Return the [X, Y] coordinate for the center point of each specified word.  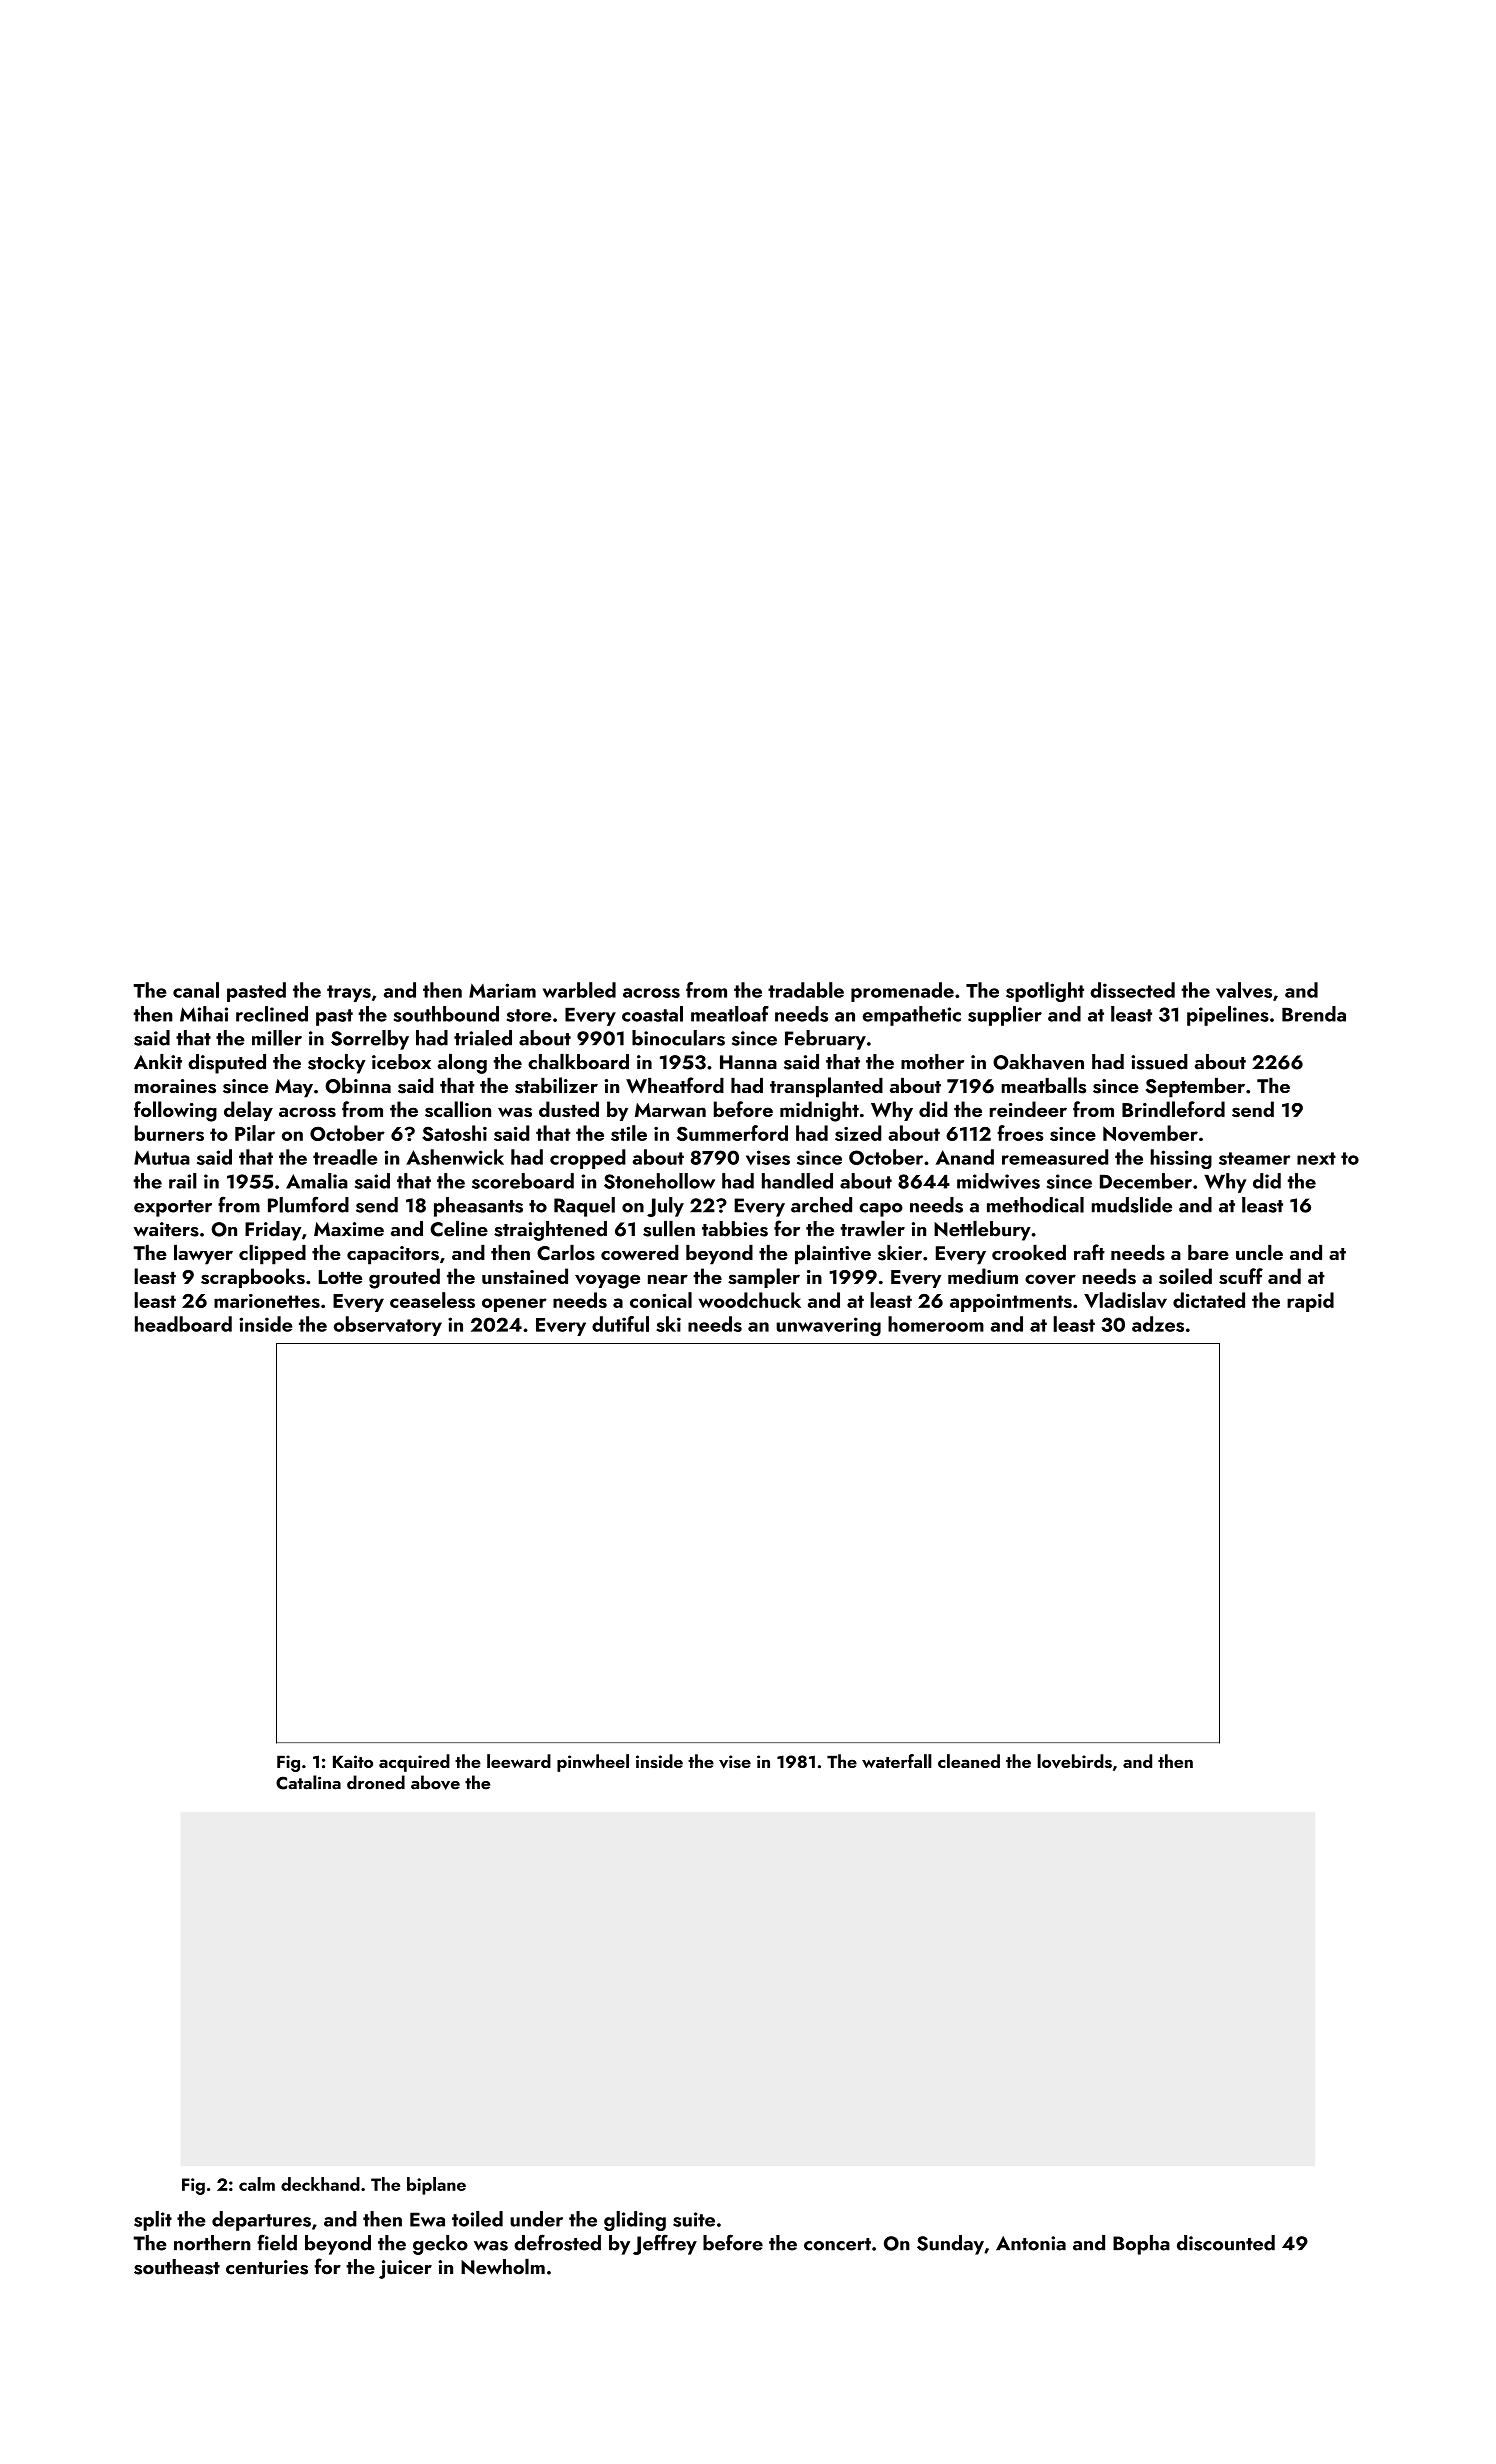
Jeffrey [665, 2244]
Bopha [1141, 2245]
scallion [458, 1109]
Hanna [748, 1062]
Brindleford [1173, 1109]
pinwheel [593, 1763]
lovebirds [1074, 1761]
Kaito [353, 1761]
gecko [440, 2245]
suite [694, 2219]
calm [257, 2184]
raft [1089, 1252]
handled [797, 1181]
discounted [1226, 2243]
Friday [273, 1231]
